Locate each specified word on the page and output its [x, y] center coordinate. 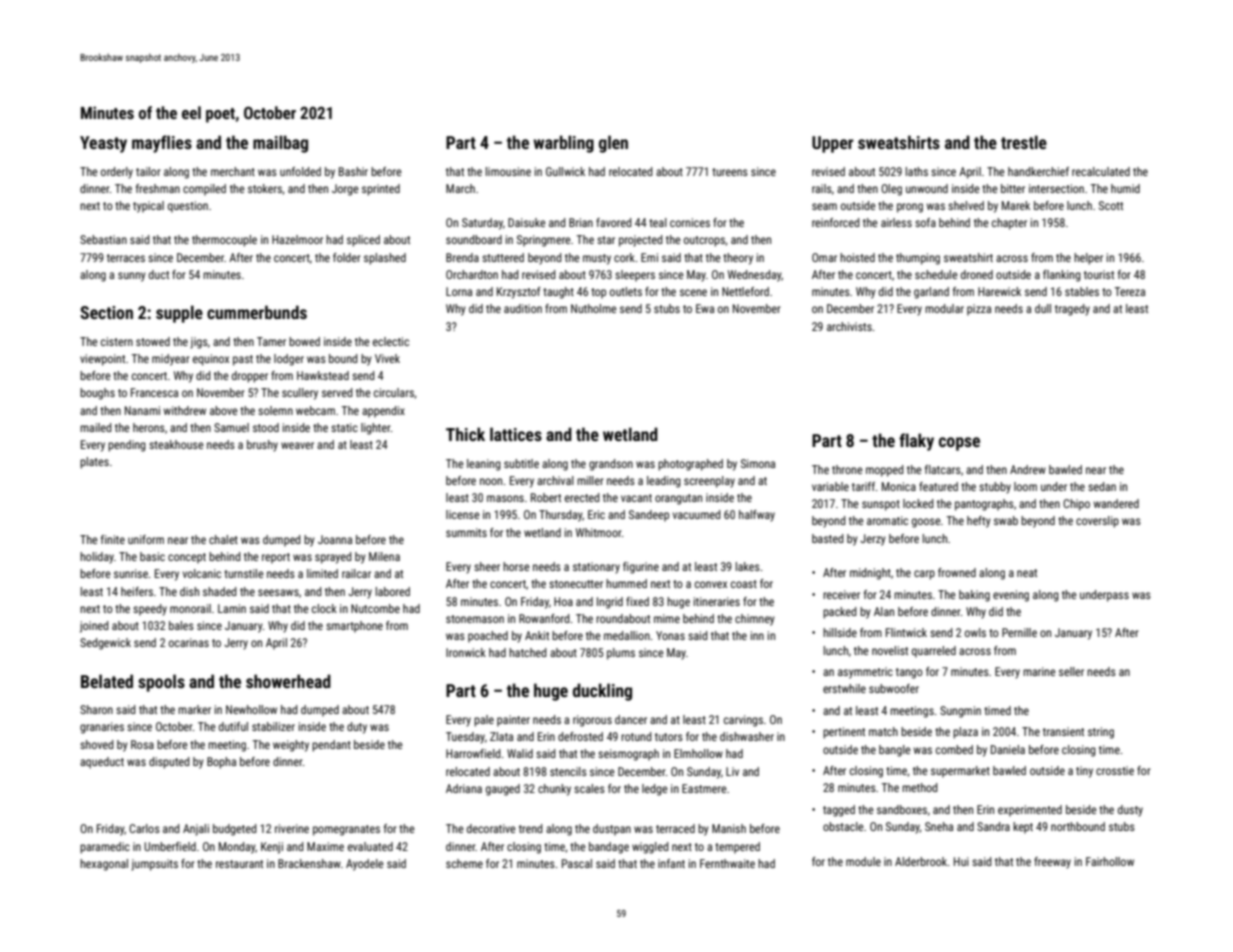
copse [959, 444]
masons [505, 498]
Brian [581, 222]
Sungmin [960, 712]
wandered [1116, 503]
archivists [849, 326]
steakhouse [176, 444]
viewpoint [102, 360]
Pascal [577, 863]
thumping [918, 259]
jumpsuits [154, 865]
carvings [743, 721]
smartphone [354, 627]
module [863, 861]
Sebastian [103, 239]
